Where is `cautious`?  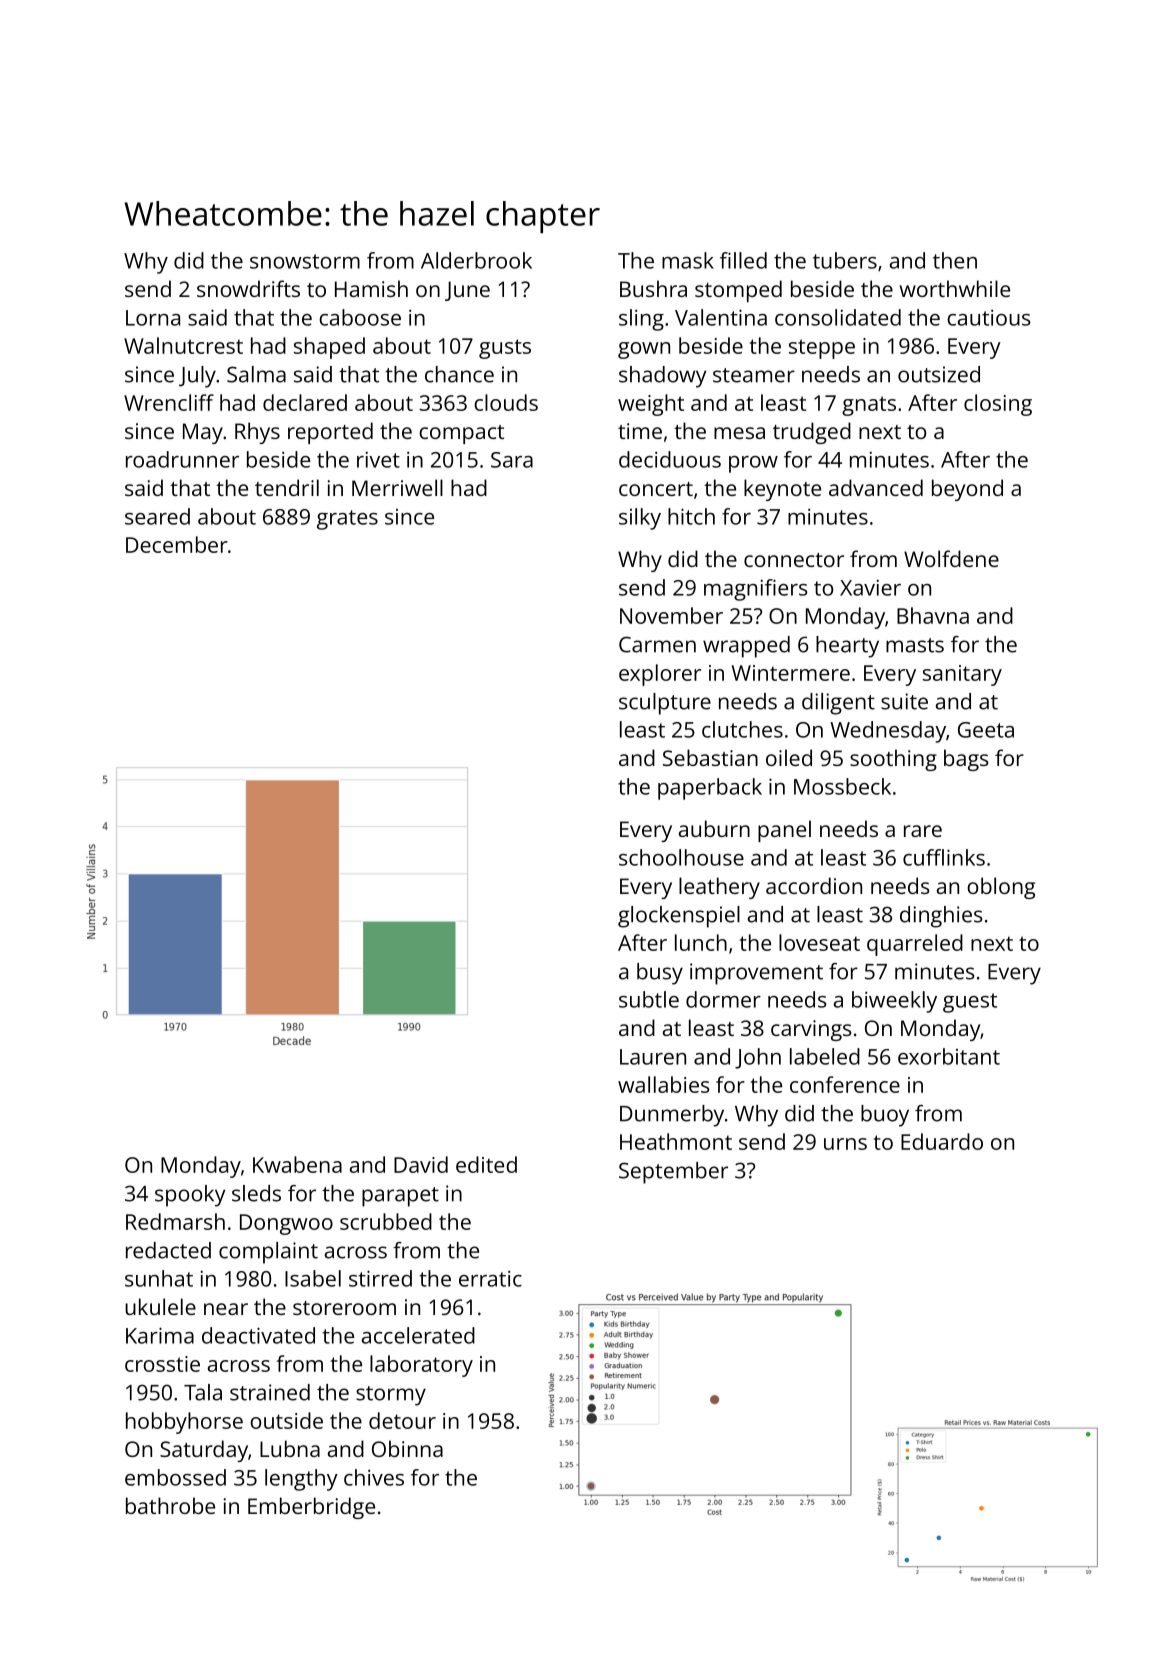
cautious is located at coordinates (989, 318).
